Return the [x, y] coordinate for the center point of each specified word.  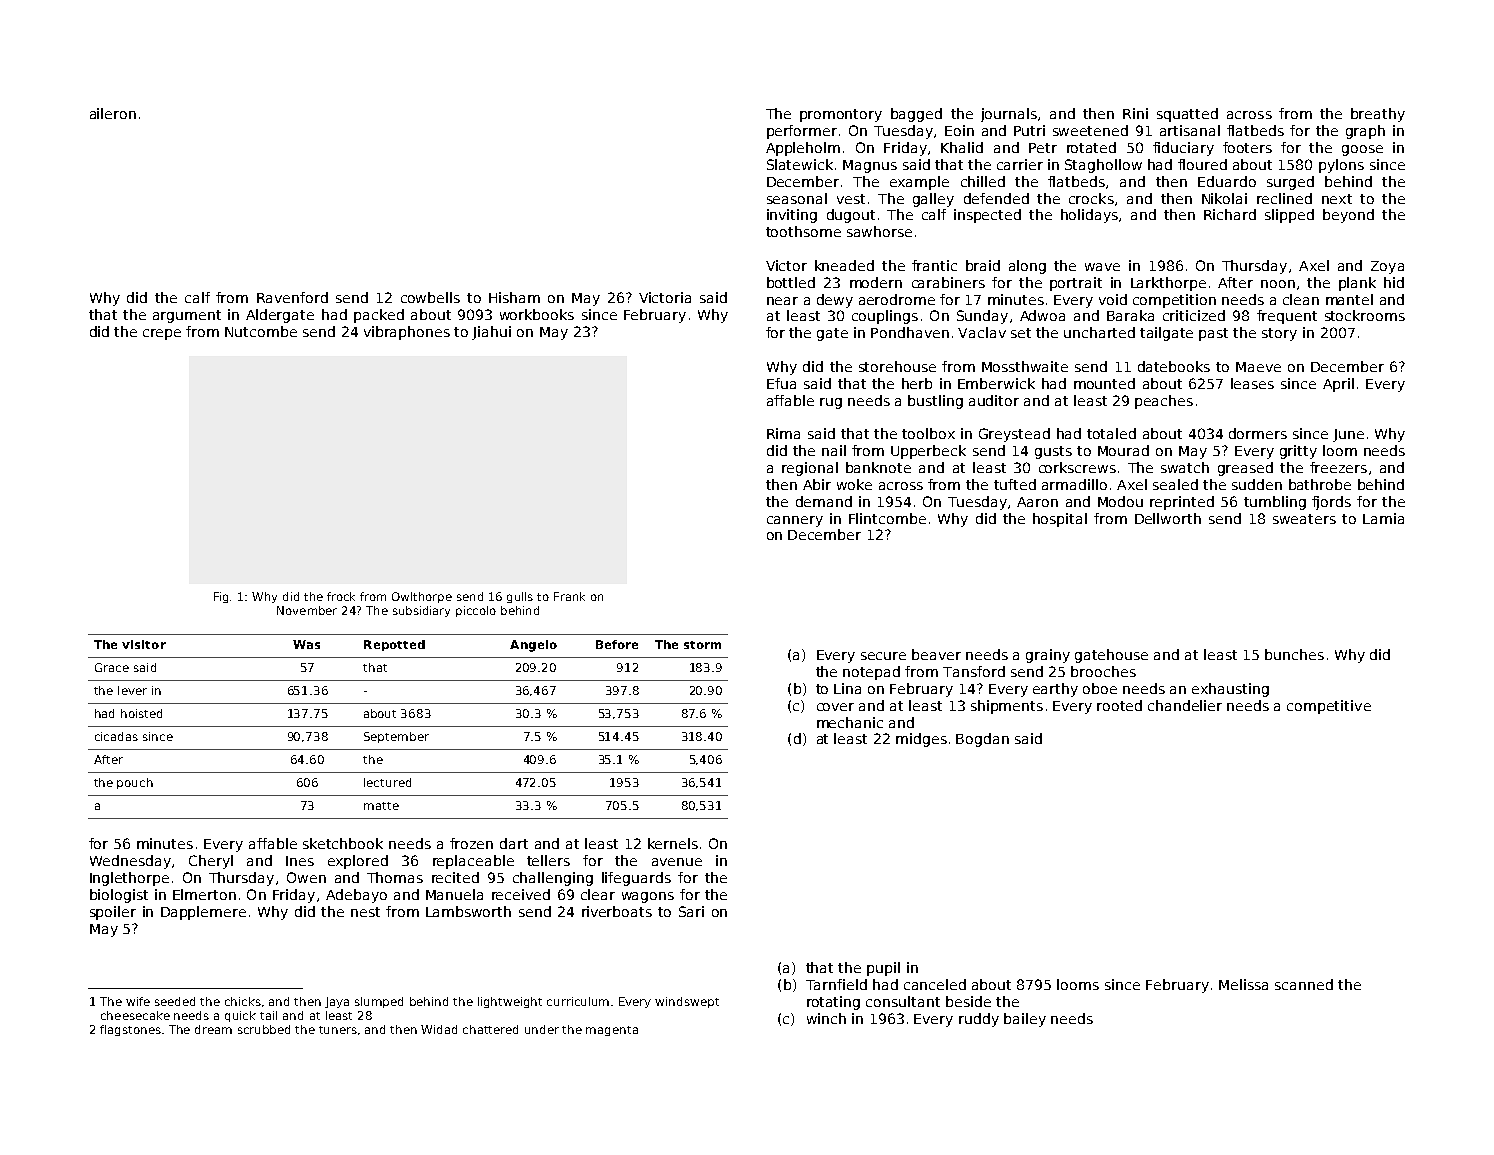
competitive [1329, 707]
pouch [135, 783]
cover [835, 707]
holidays [1089, 216]
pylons [1341, 166]
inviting [792, 216]
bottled [791, 282]
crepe [162, 334]
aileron [113, 113]
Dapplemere [203, 913]
